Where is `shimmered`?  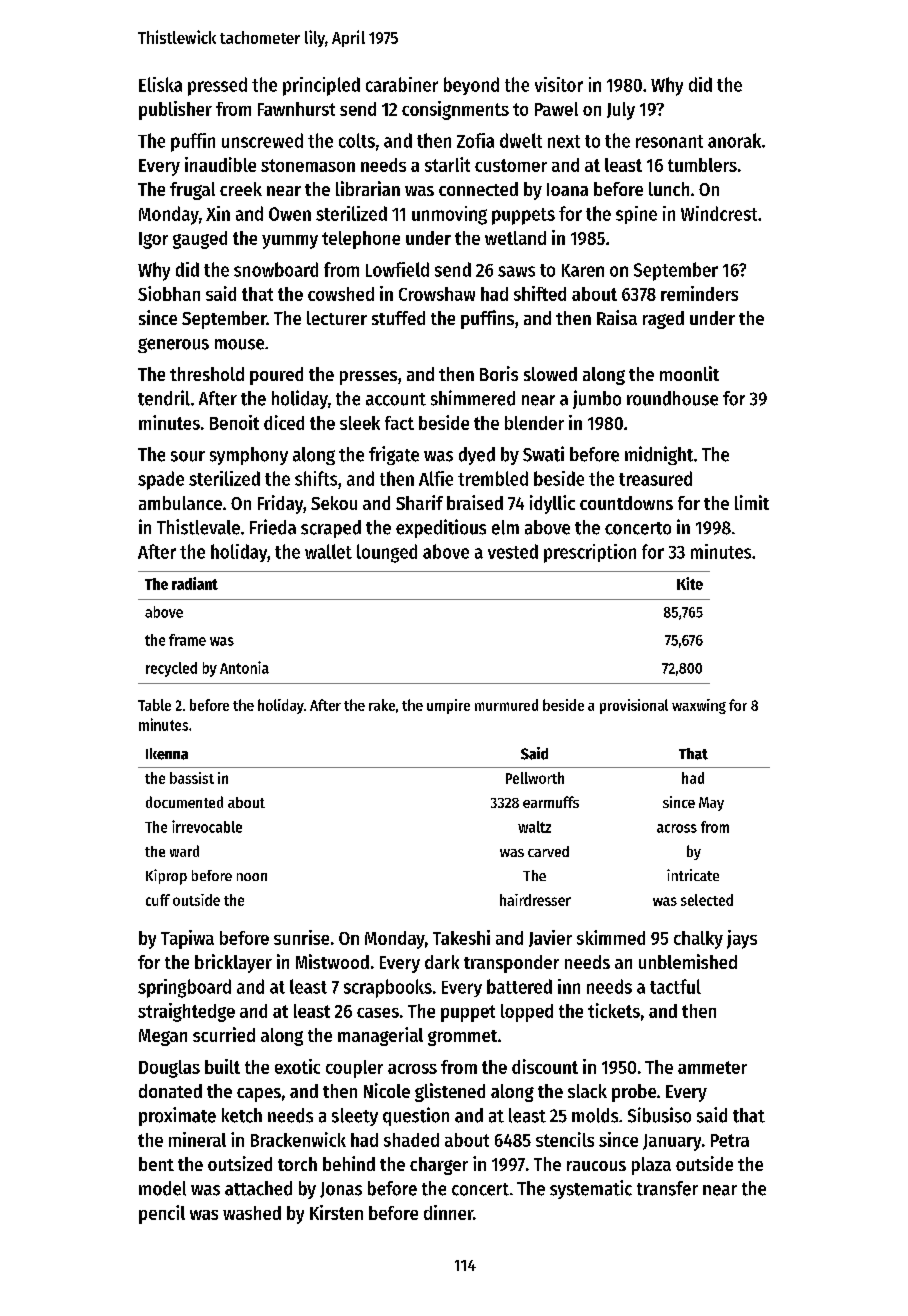 shimmered is located at coordinates (473, 398).
